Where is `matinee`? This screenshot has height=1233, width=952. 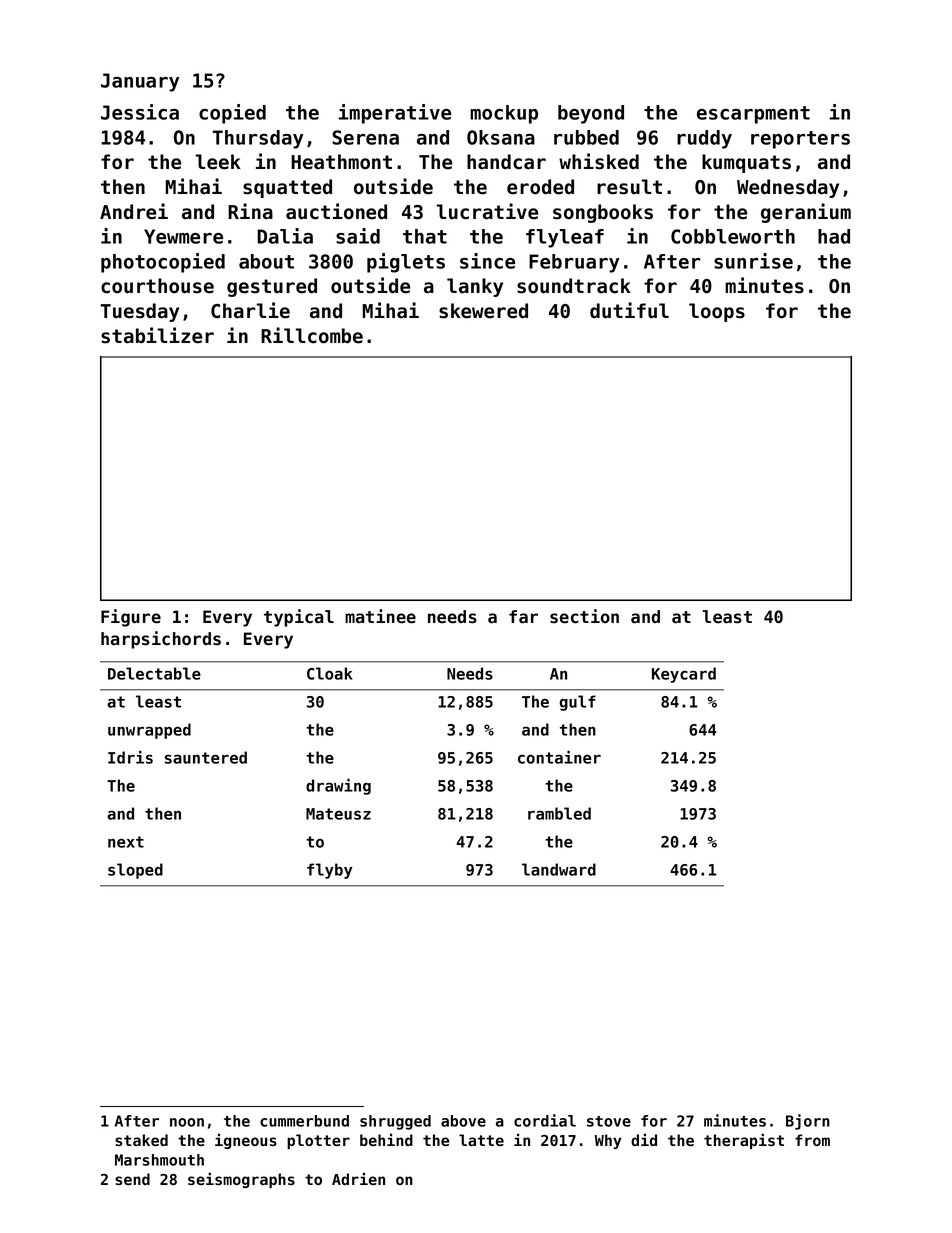
matinee is located at coordinates (380, 616).
